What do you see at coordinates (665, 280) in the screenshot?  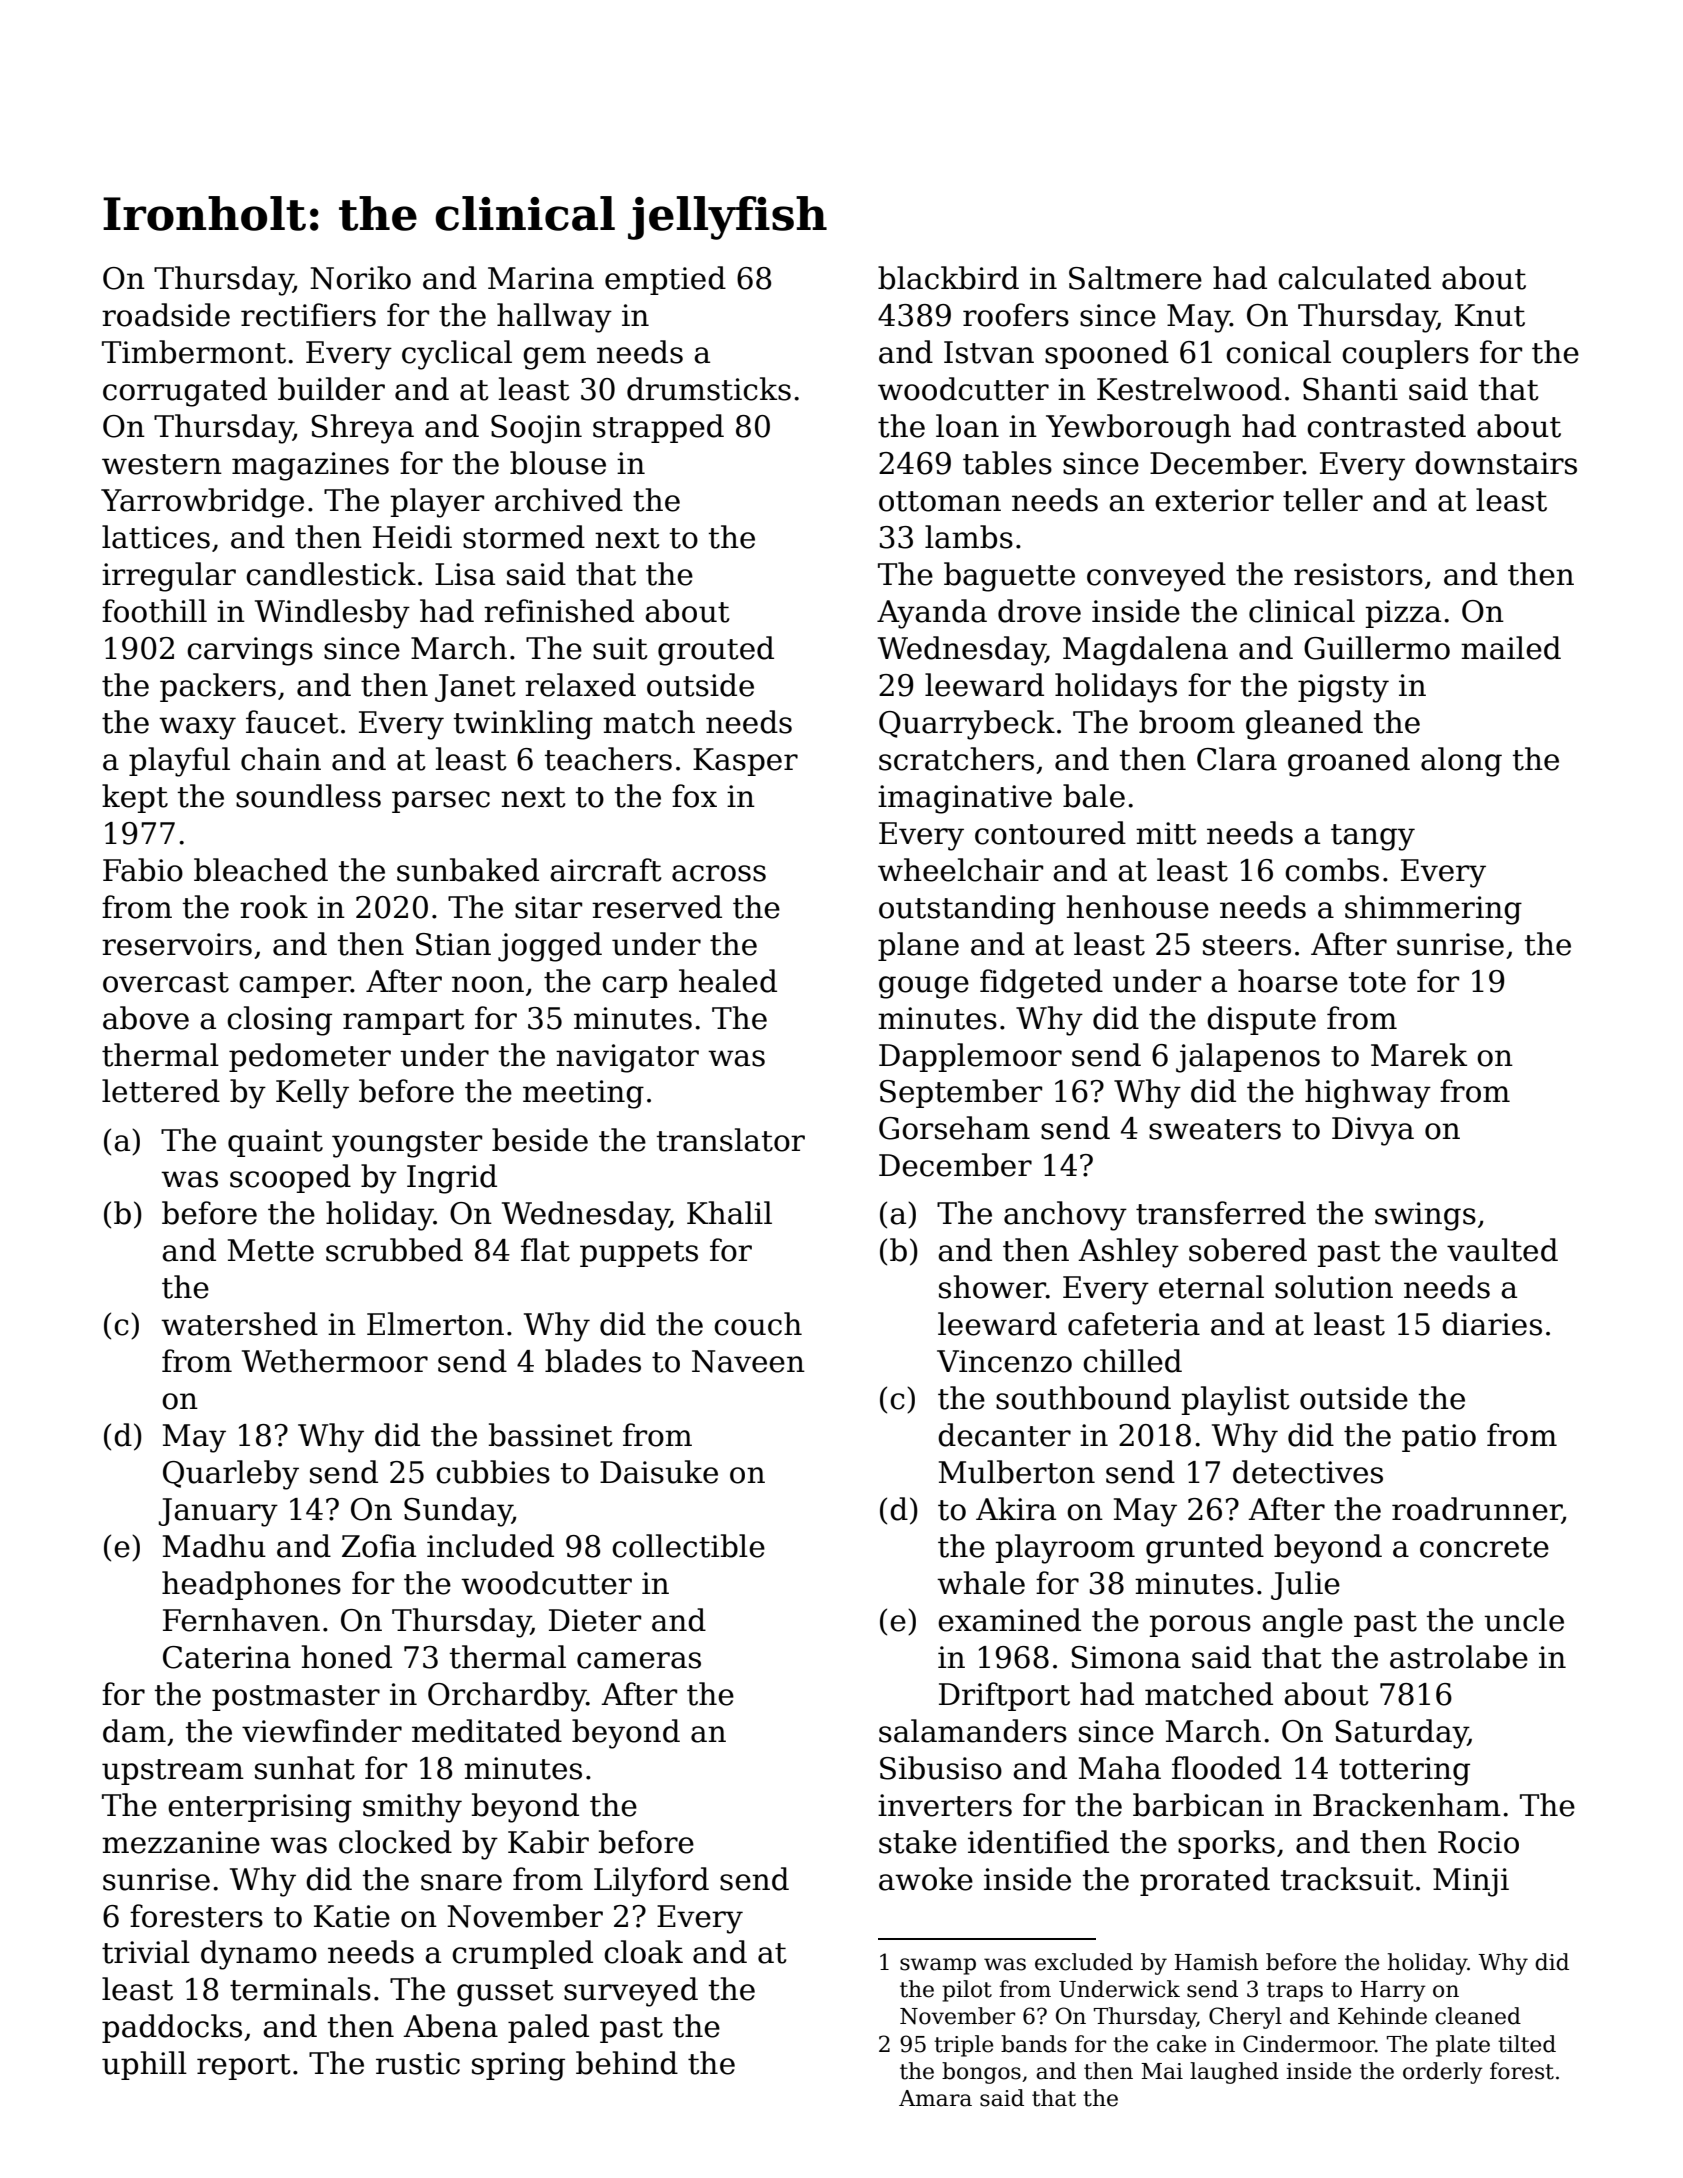 I see `emptied` at bounding box center [665, 280].
